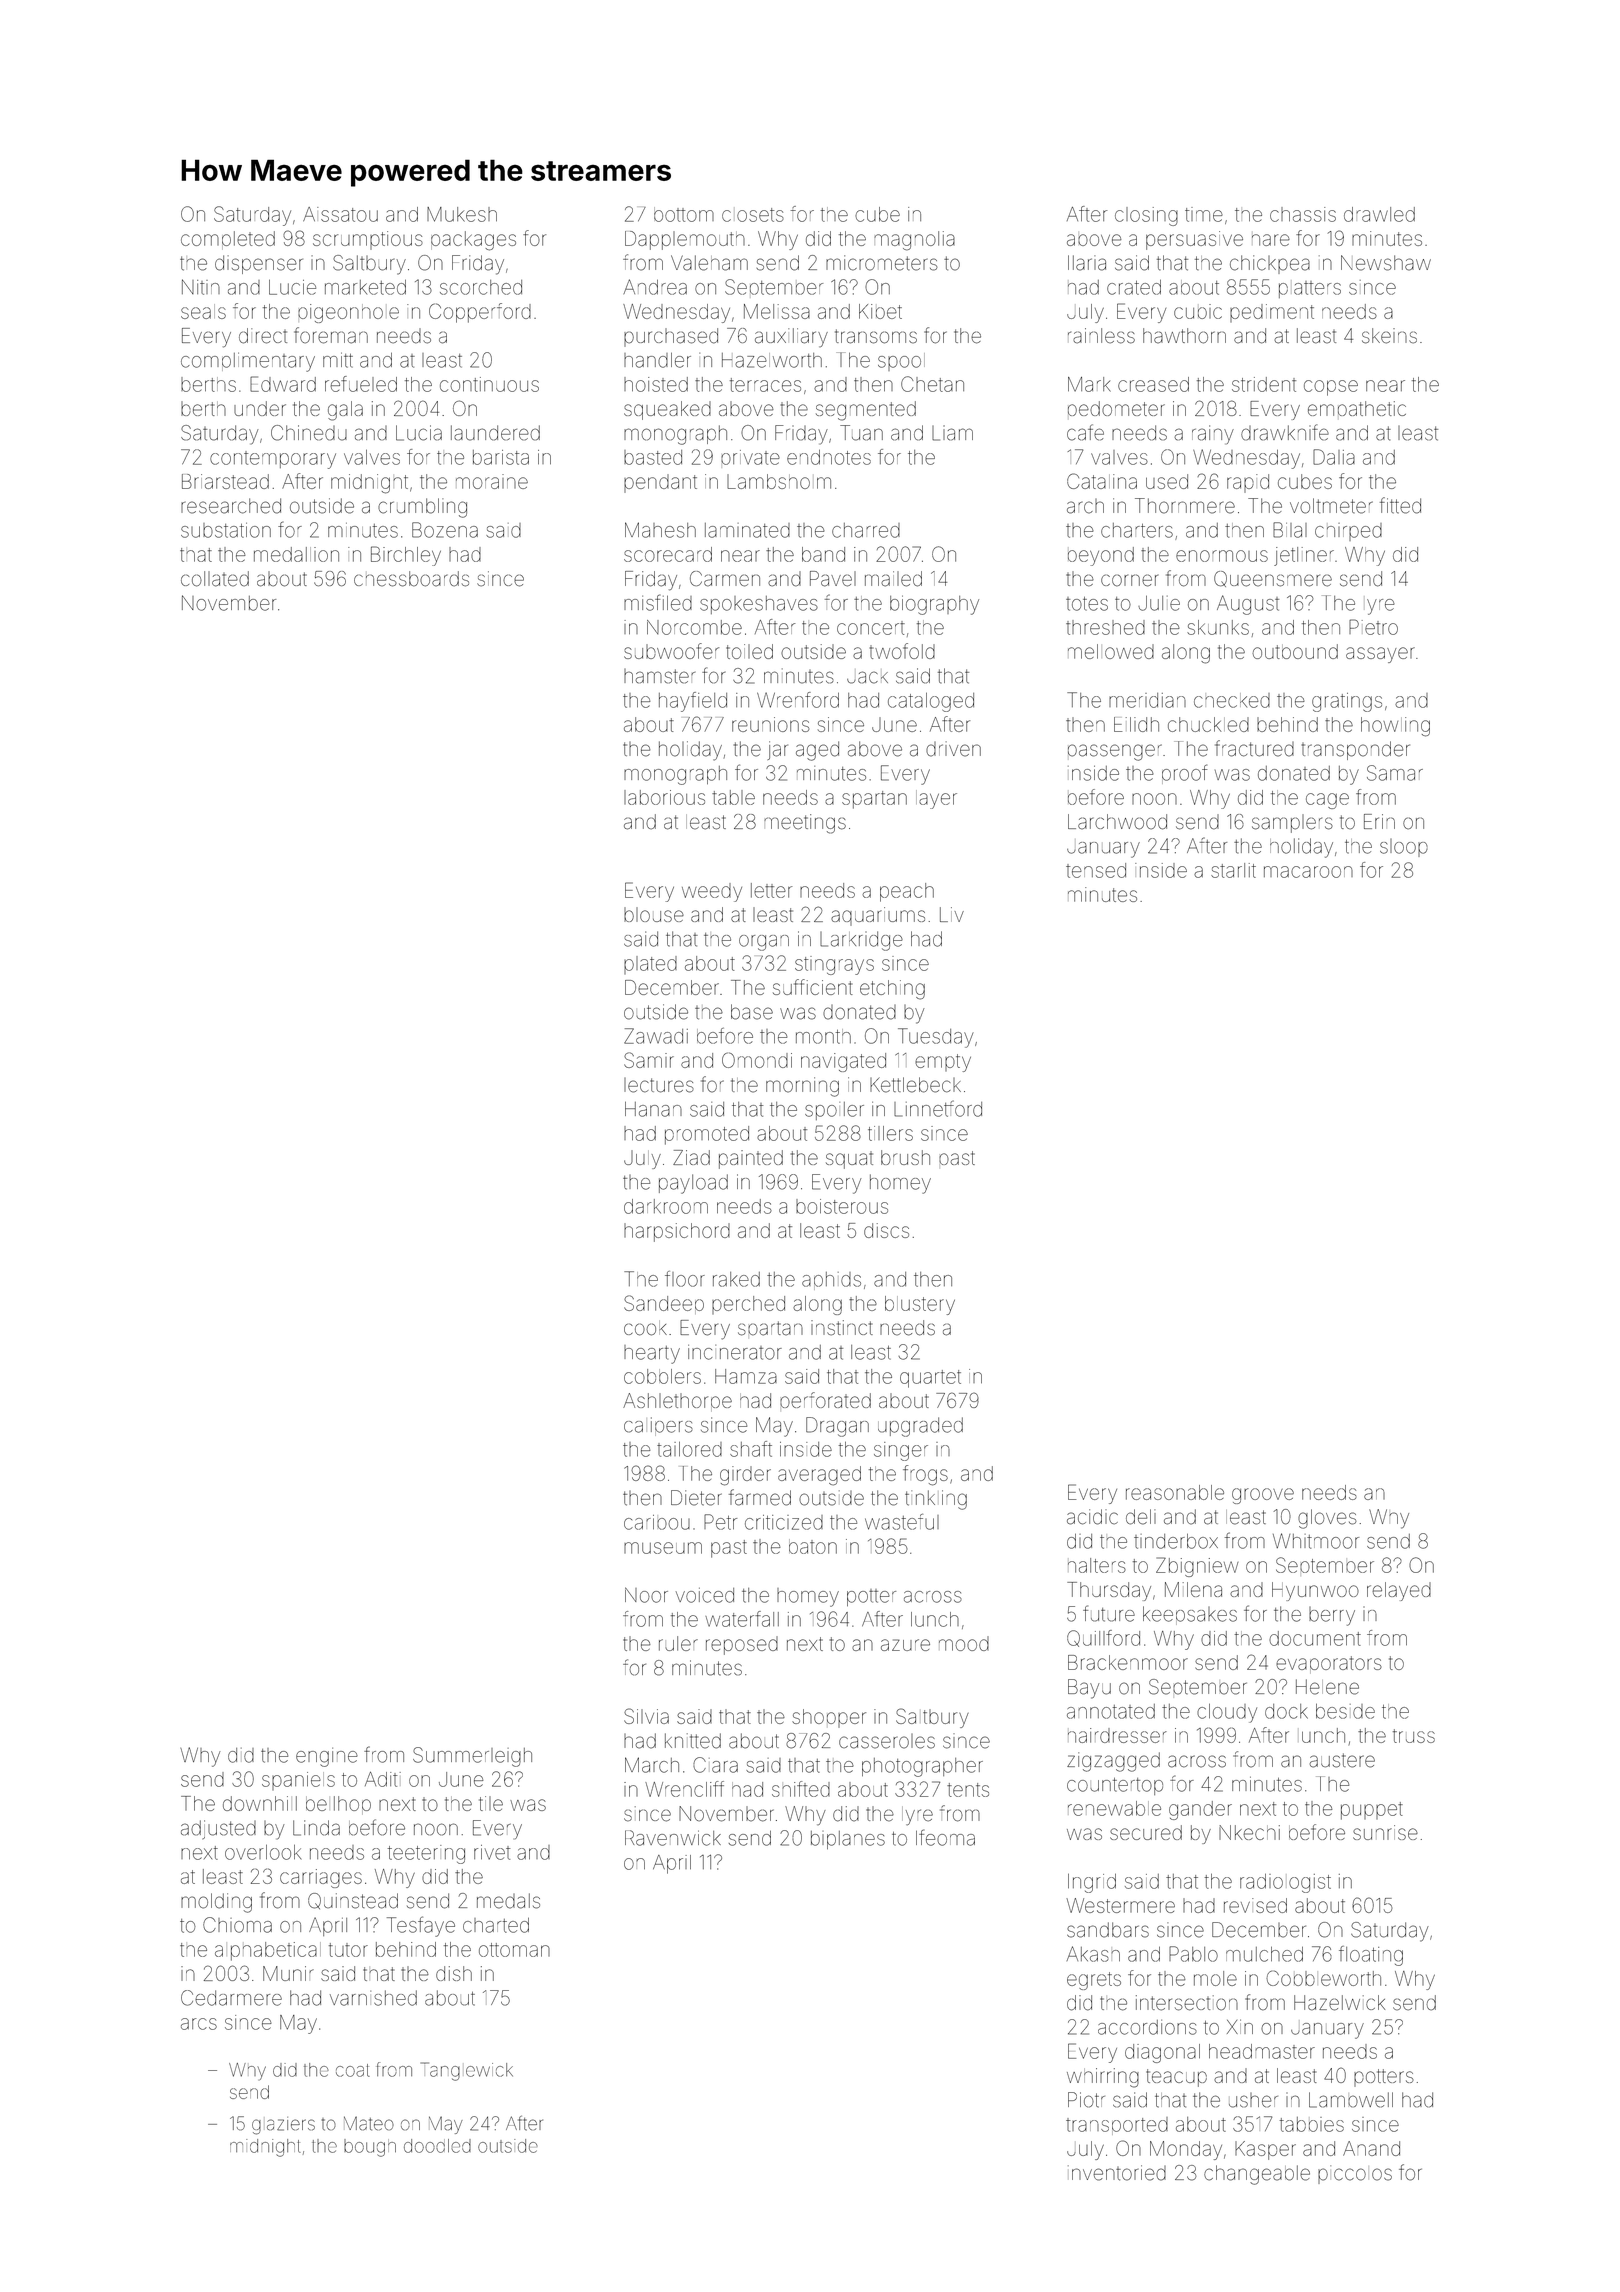 This screenshot has width=1620, height=2292. Describe the element at coordinates (199, 2024) in the screenshot. I see `arcs` at that location.
